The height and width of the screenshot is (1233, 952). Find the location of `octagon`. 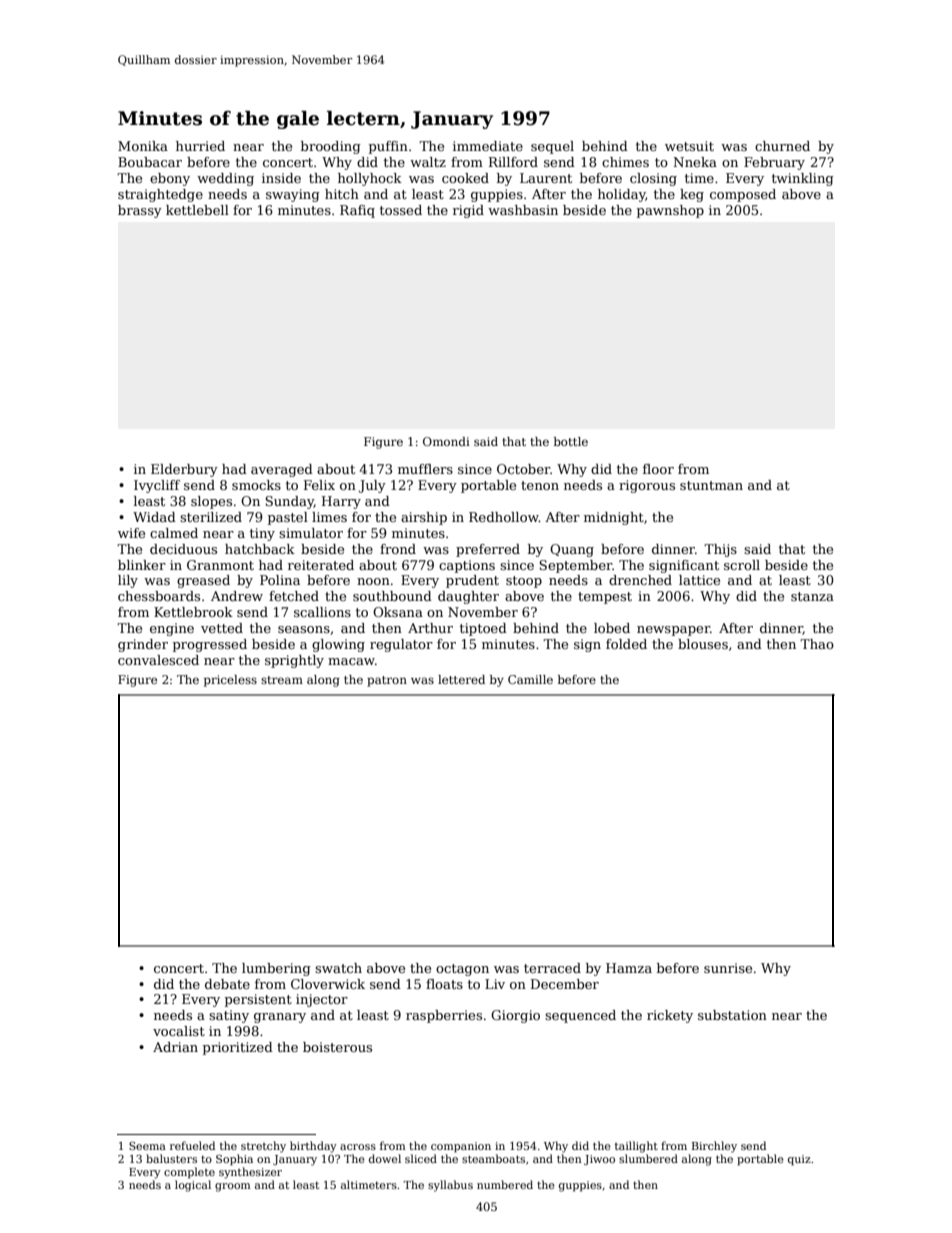

octagon is located at coordinates (462, 970).
